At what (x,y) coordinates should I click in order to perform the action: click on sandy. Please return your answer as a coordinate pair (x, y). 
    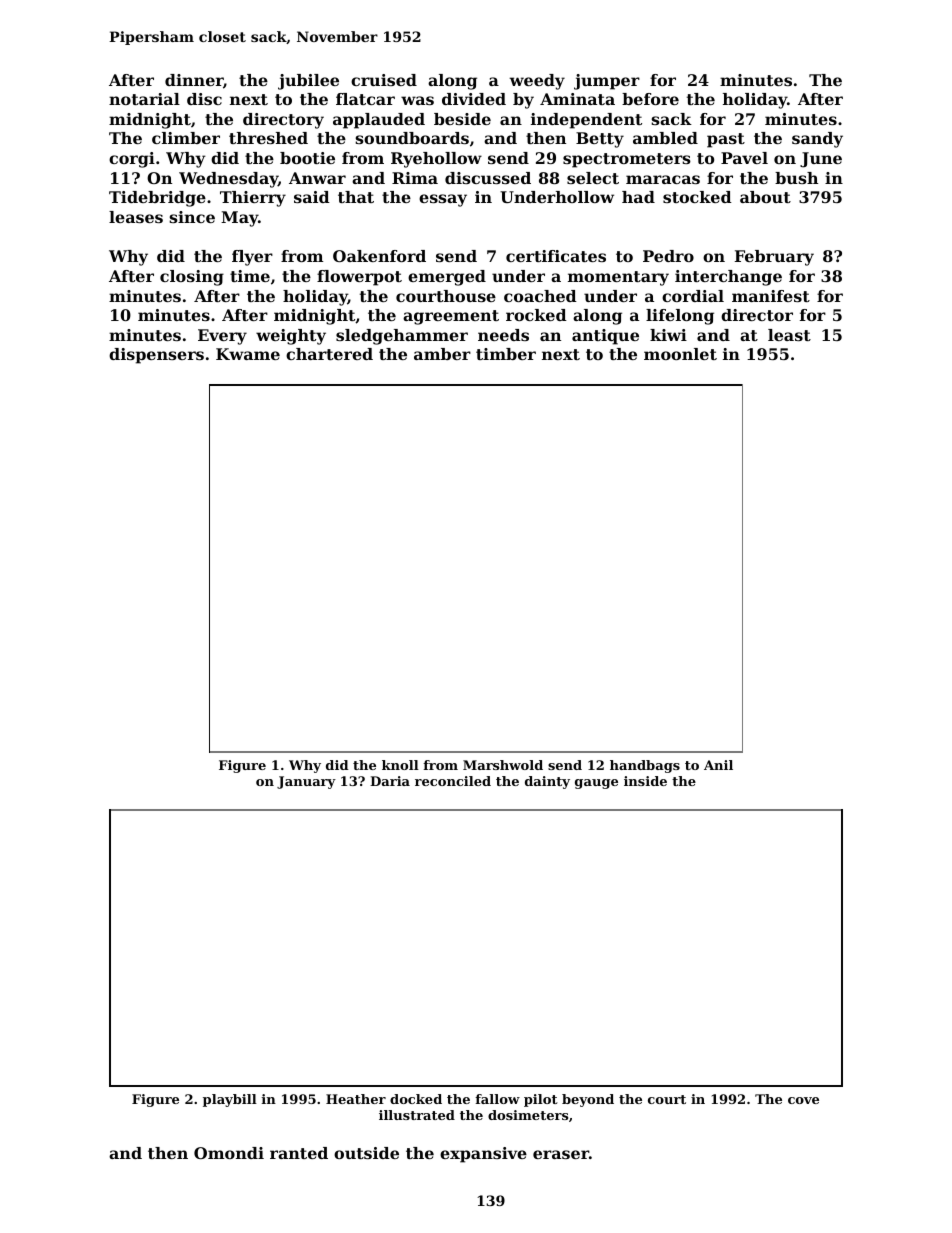
    Looking at the image, I should click on (817, 140).
